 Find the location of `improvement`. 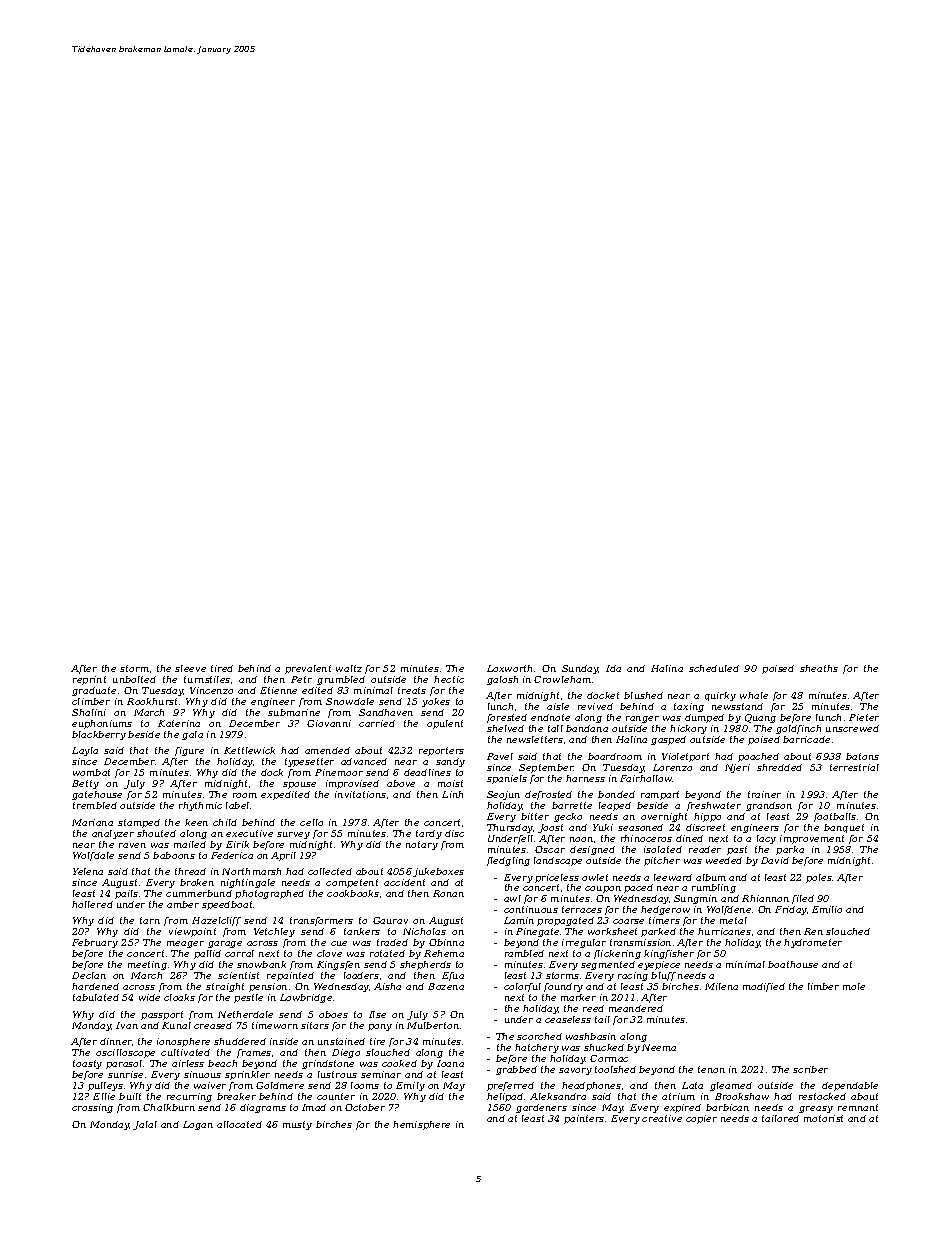

improvement is located at coordinates (812, 839).
